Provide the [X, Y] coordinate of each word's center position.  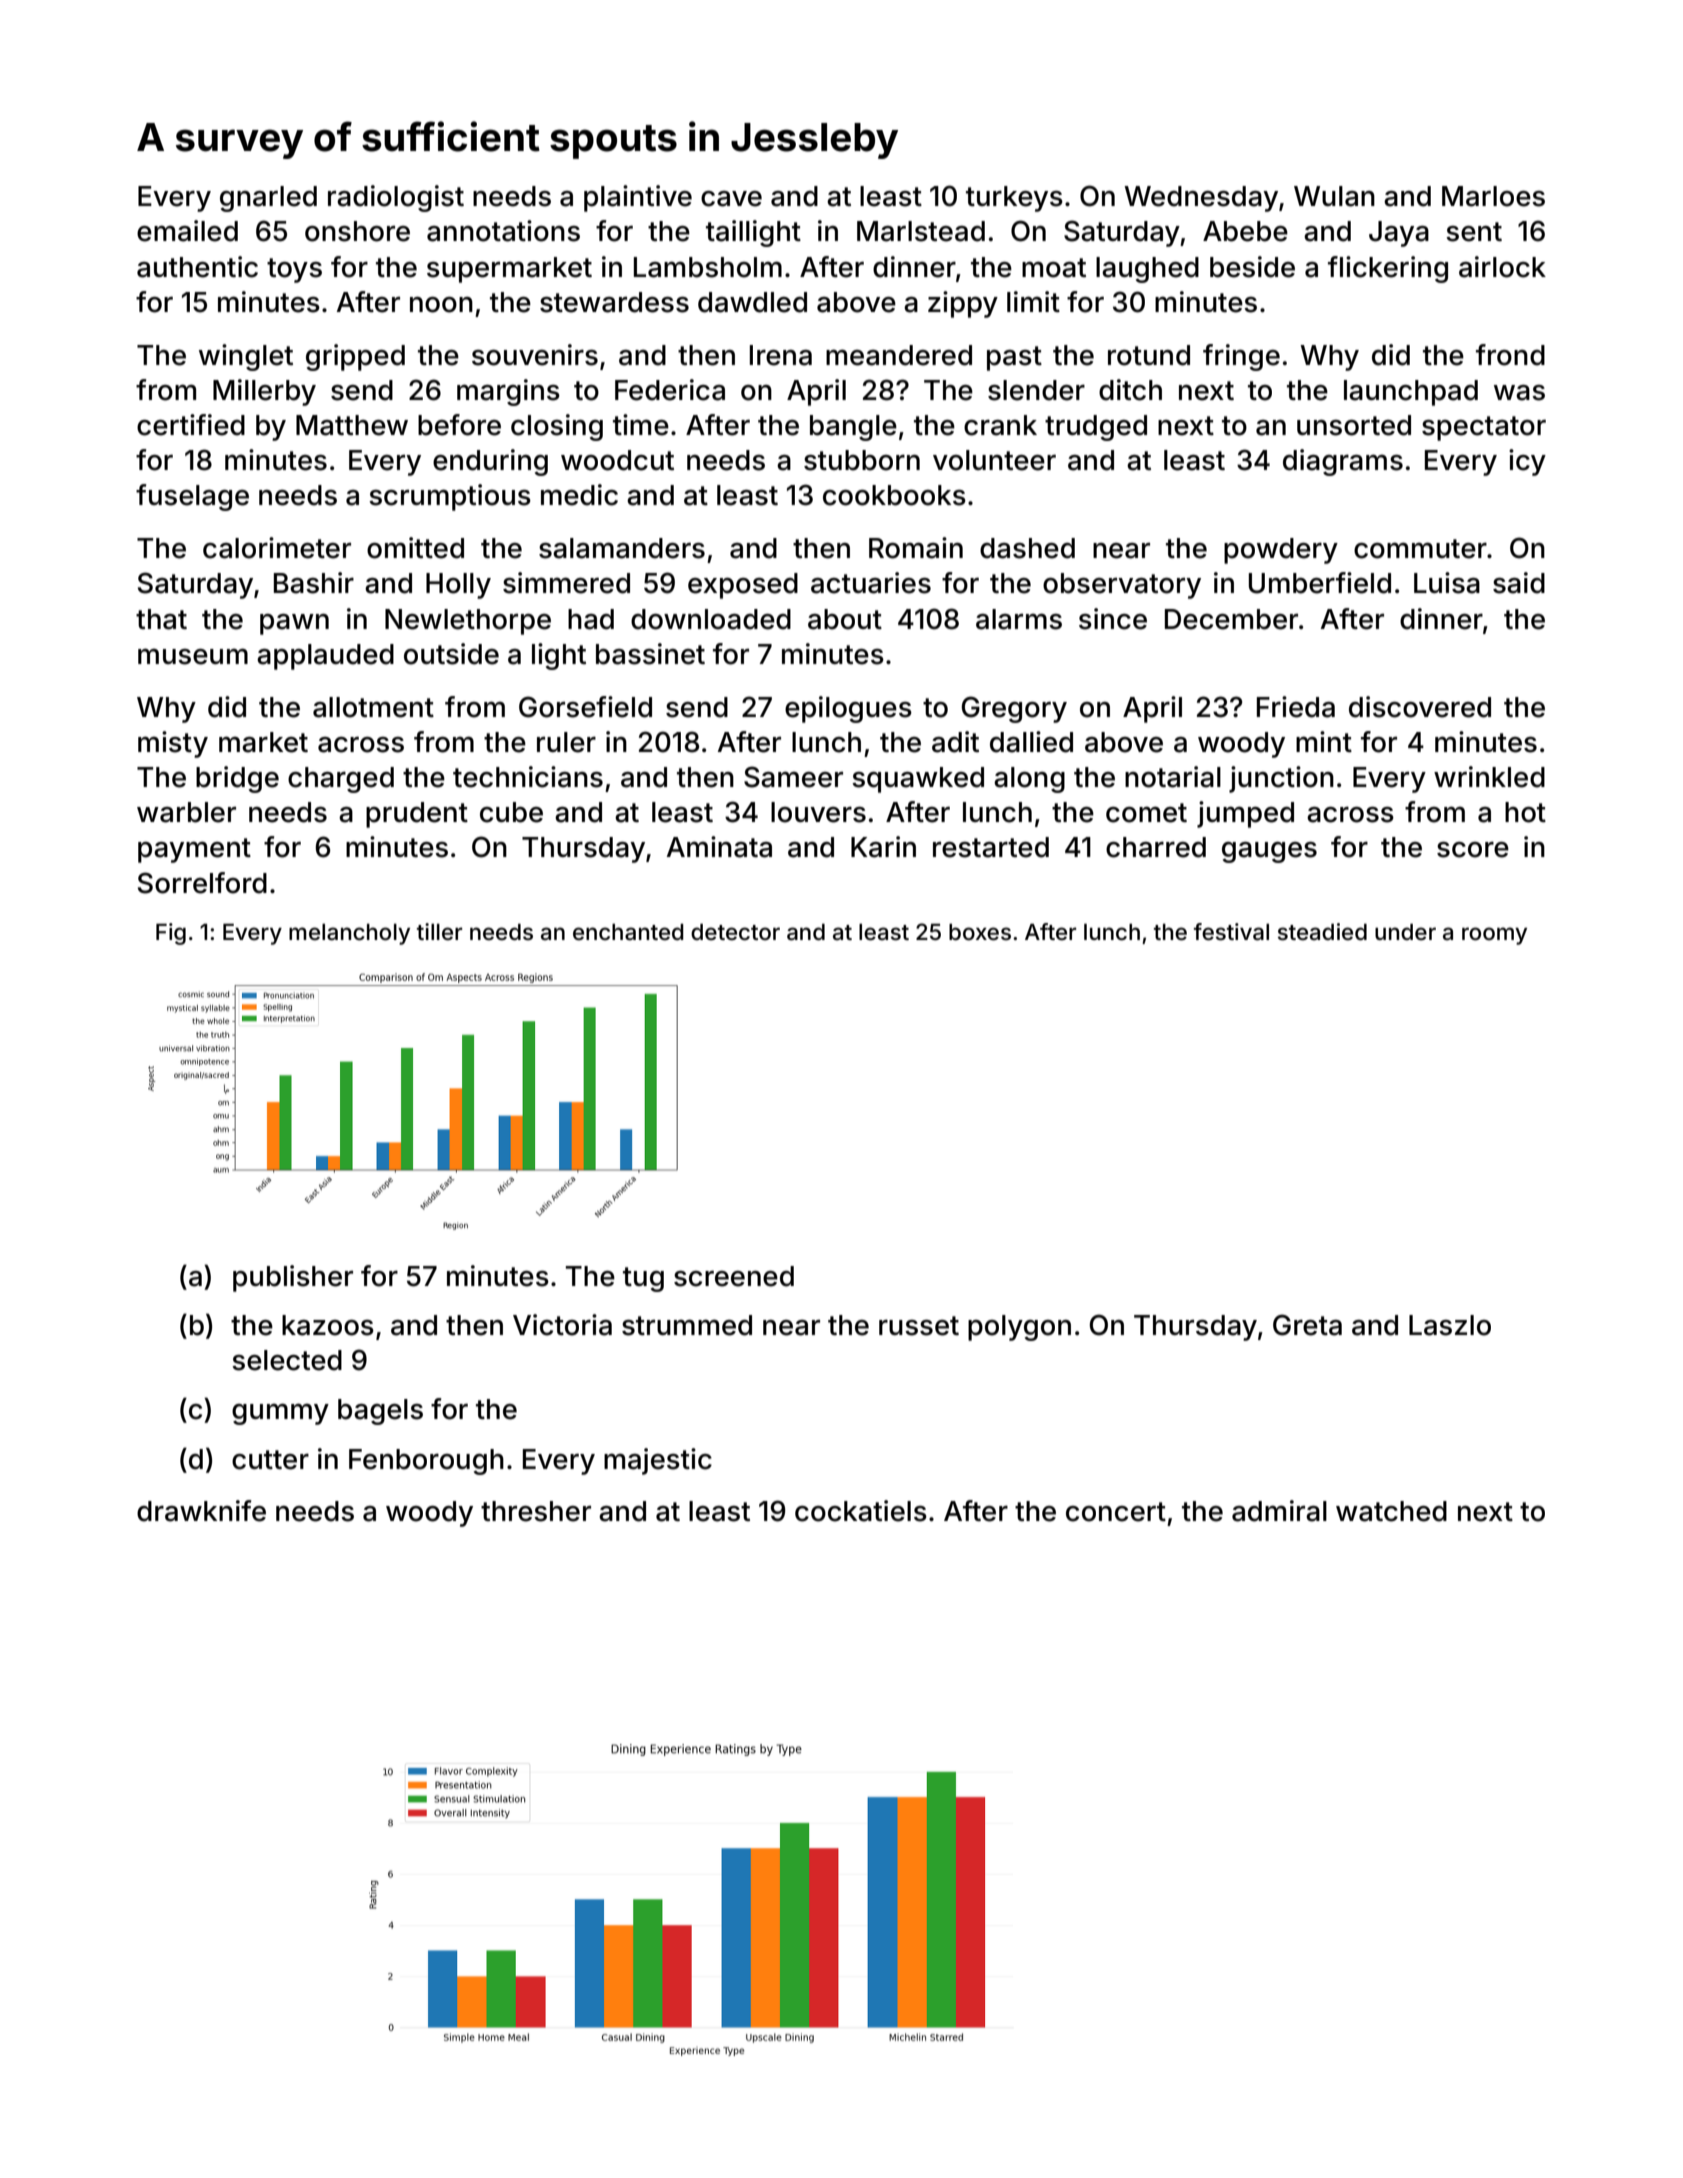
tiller [439, 932]
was [1519, 393]
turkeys [1014, 199]
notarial [1173, 777]
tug [643, 1279]
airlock [1502, 267]
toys [294, 270]
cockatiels [861, 1511]
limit [1033, 301]
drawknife [201, 1511]
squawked [918, 780]
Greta [1307, 1325]
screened [734, 1276]
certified [191, 425]
